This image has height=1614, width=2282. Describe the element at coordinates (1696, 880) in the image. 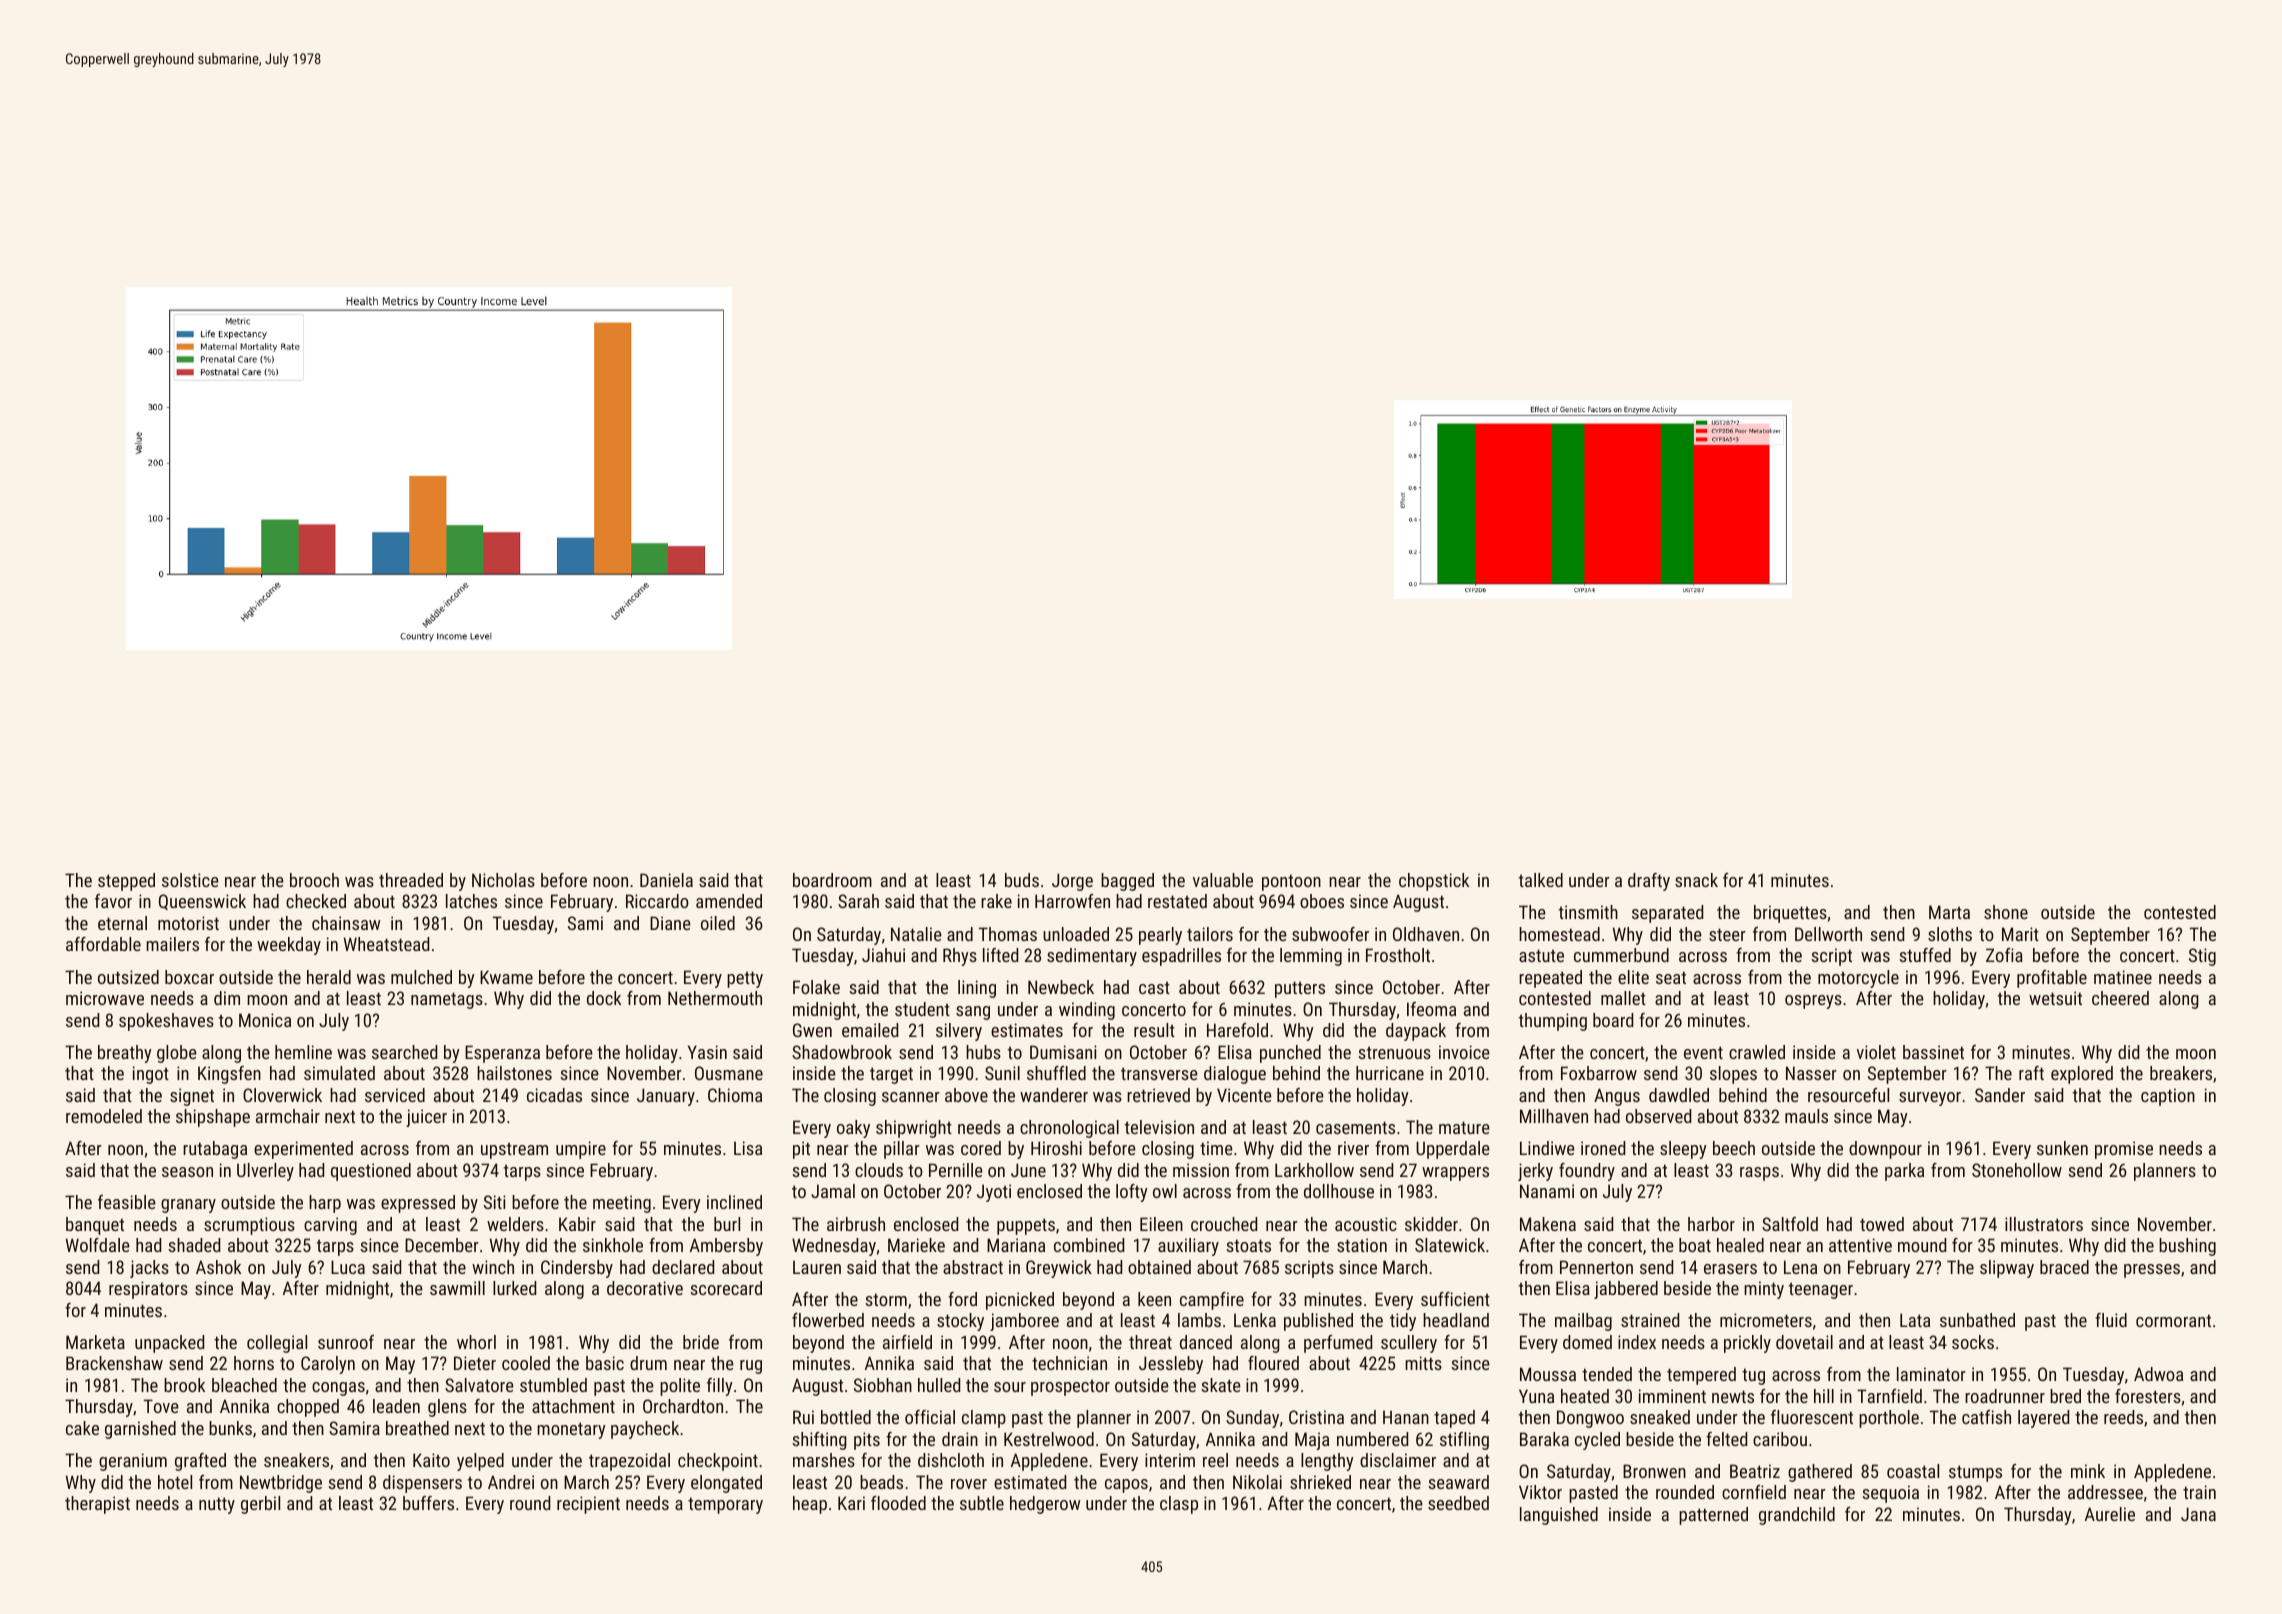

I see `snack` at that location.
